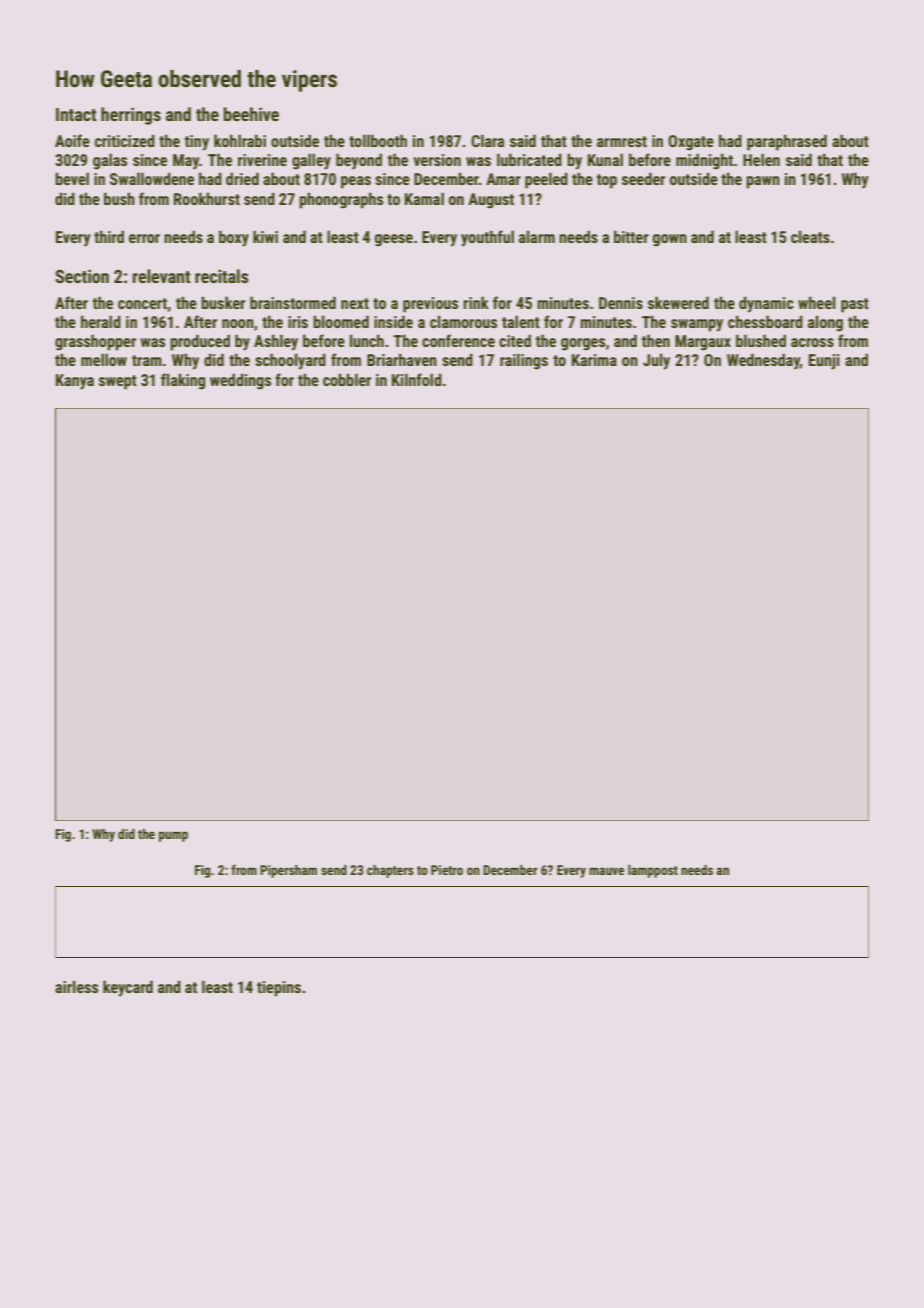 This page has height=1308, width=924. I want to click on bitter, so click(631, 236).
